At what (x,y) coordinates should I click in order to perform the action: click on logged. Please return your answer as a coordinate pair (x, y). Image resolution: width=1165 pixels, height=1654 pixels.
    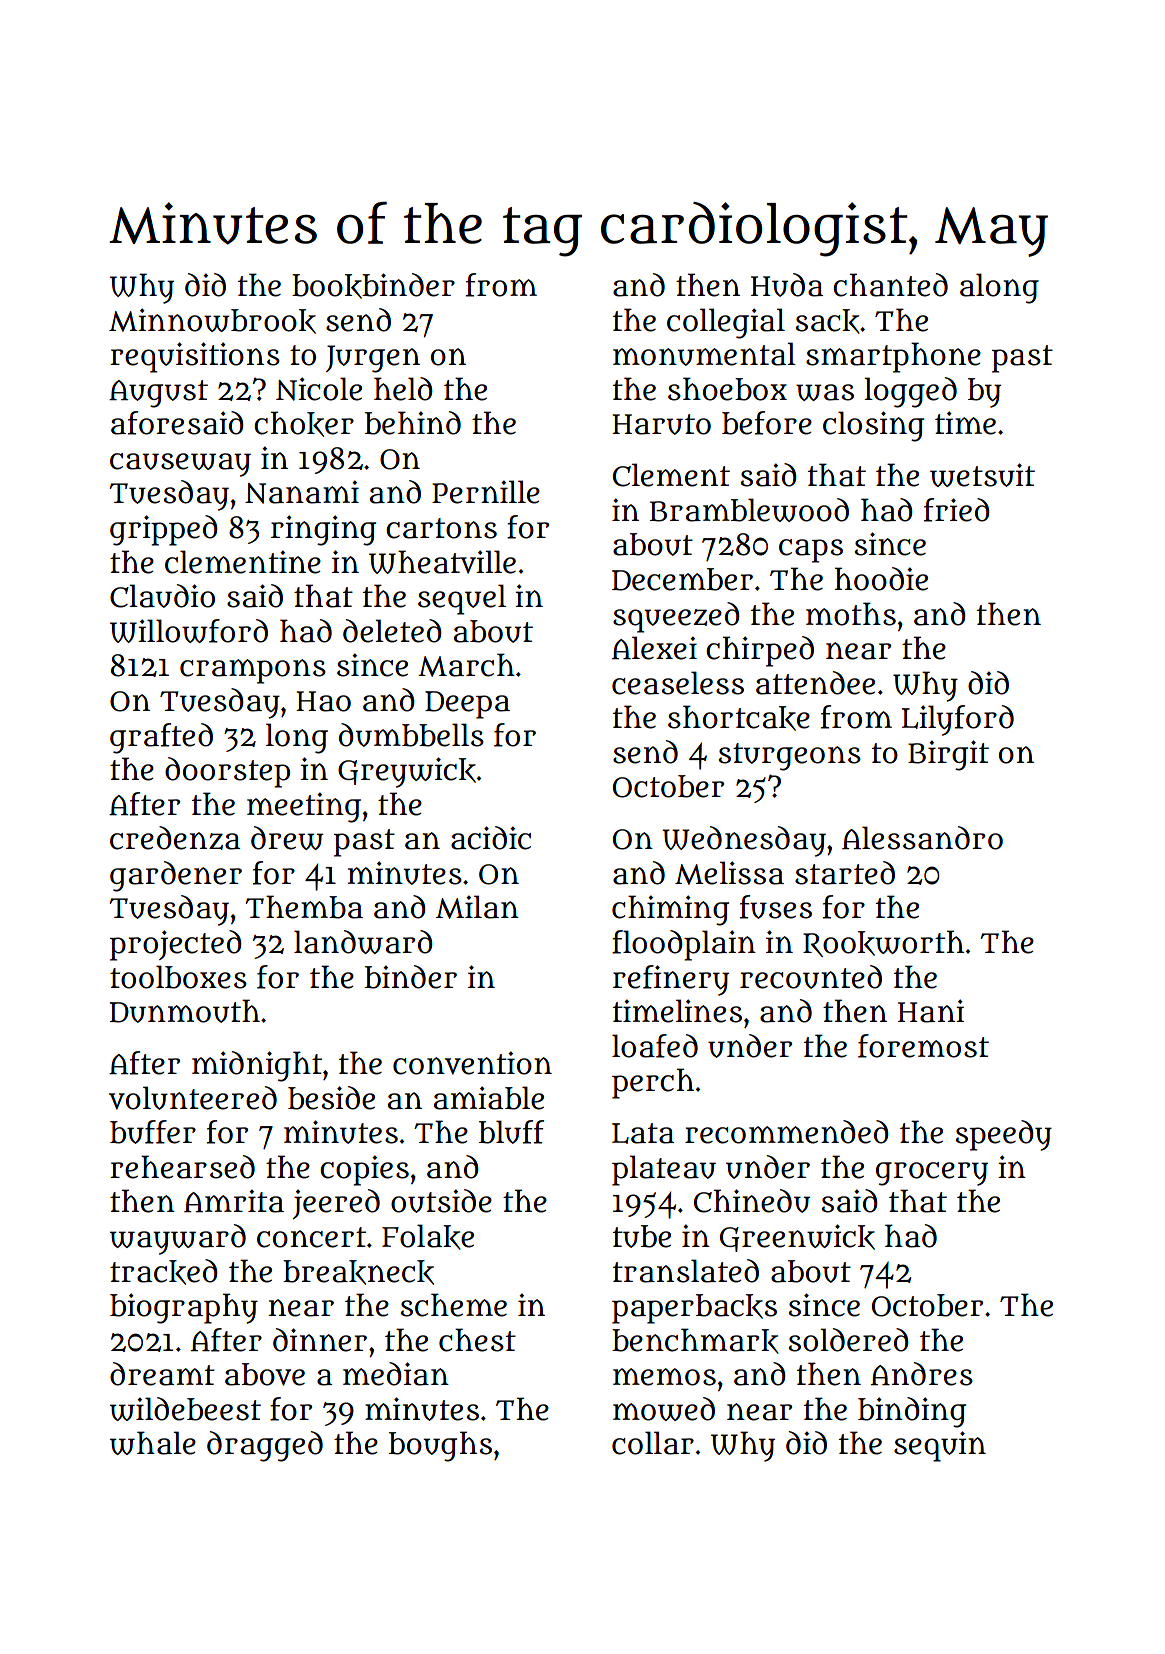
    Looking at the image, I should click on (910, 392).
